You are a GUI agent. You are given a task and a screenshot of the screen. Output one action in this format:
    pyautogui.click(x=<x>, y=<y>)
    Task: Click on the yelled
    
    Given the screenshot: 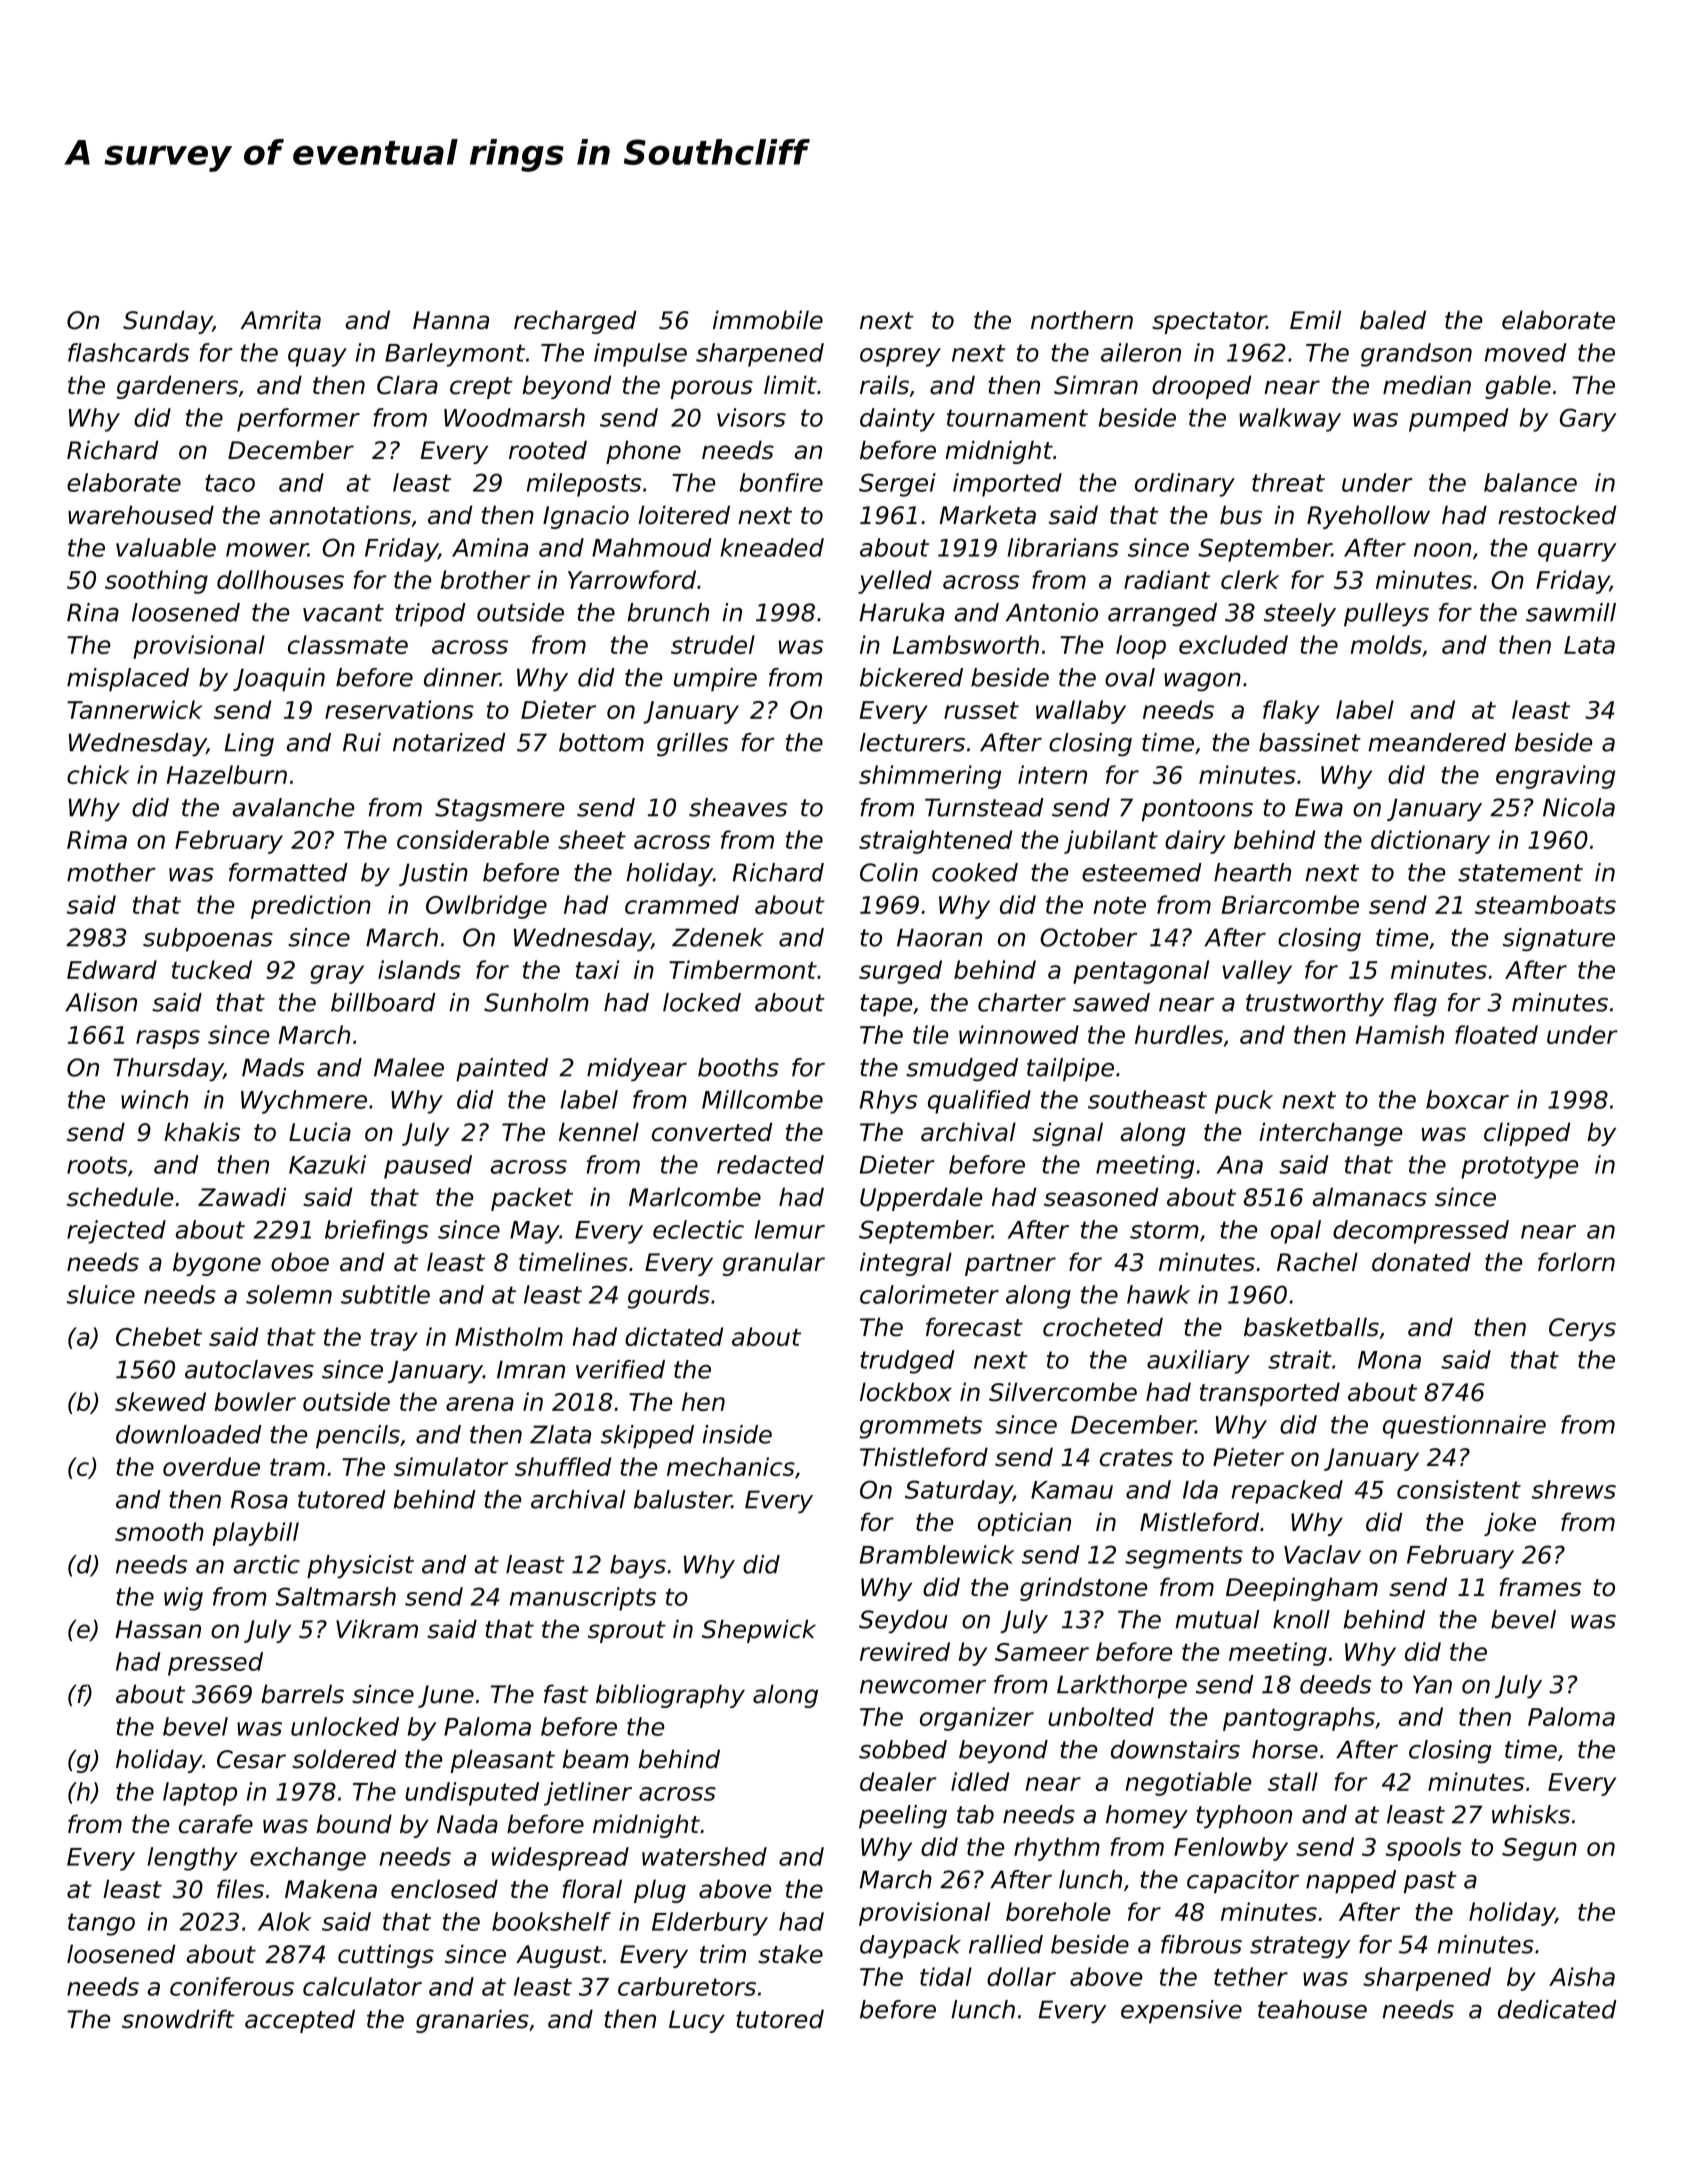 What is the action you would take?
    pyautogui.click(x=895, y=582)
